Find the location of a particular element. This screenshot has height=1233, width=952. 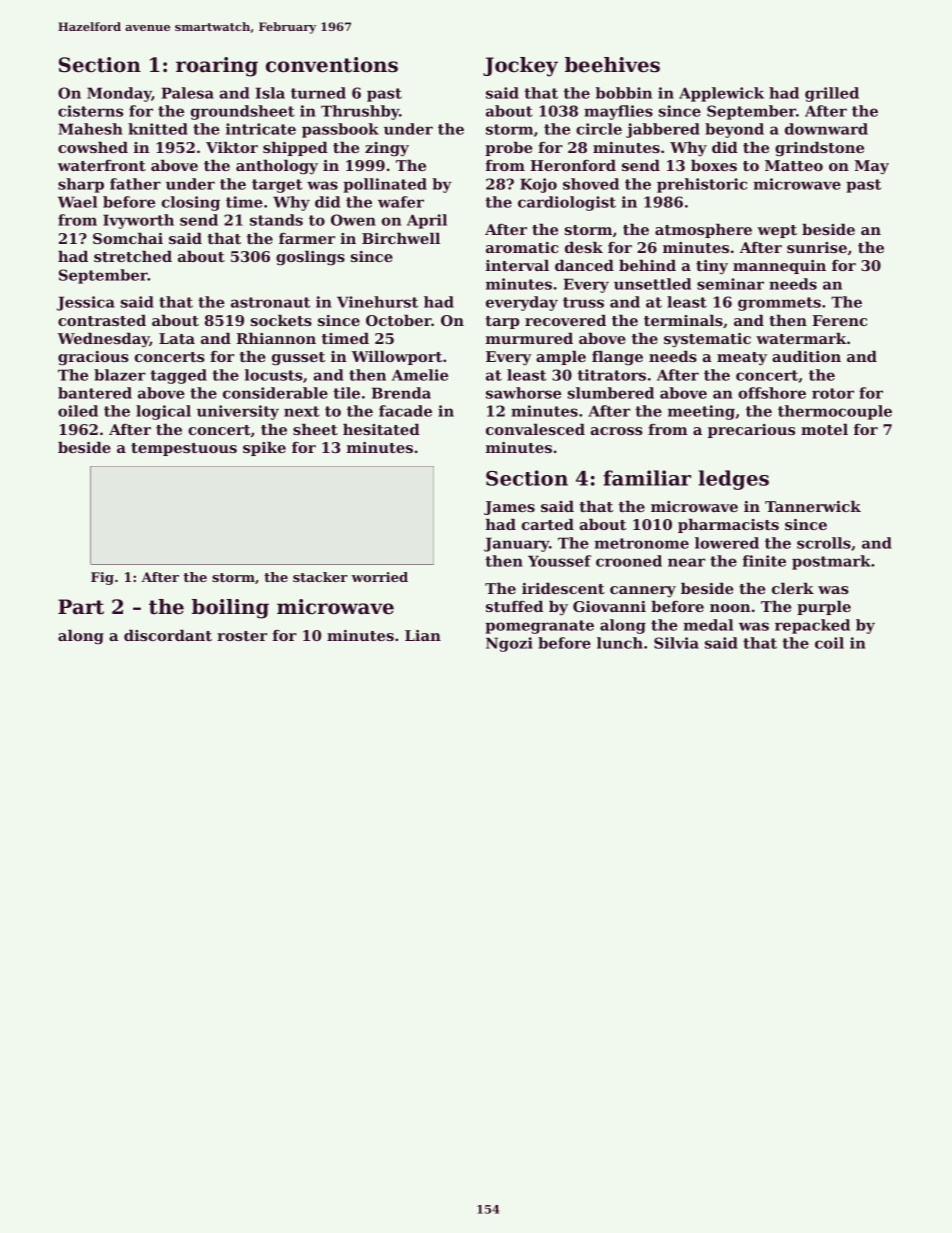

Owen is located at coordinates (353, 220).
